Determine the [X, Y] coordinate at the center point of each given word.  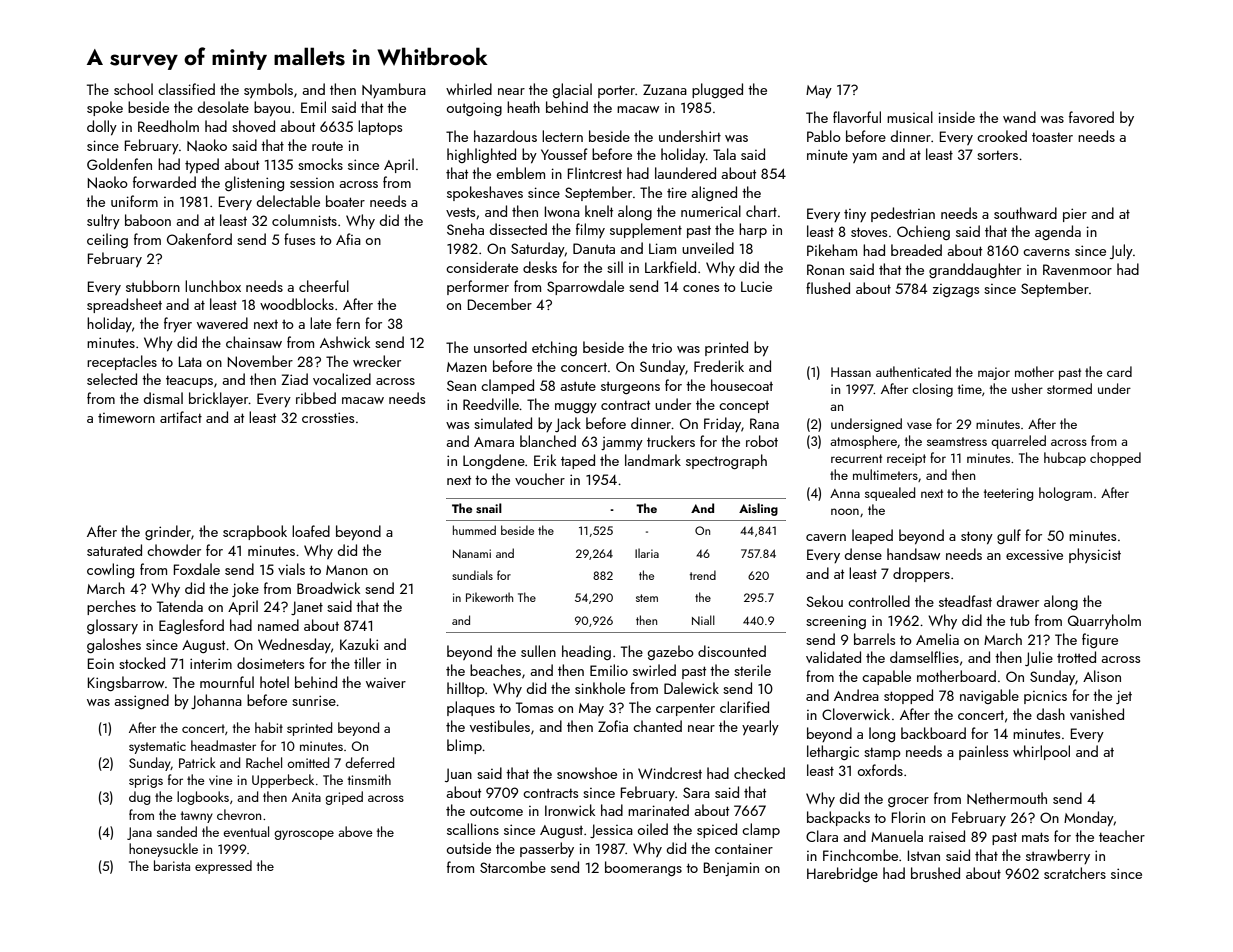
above [355, 831]
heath [523, 107]
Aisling [758, 509]
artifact [181, 417]
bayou [272, 108]
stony [977, 537]
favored [1091, 117]
